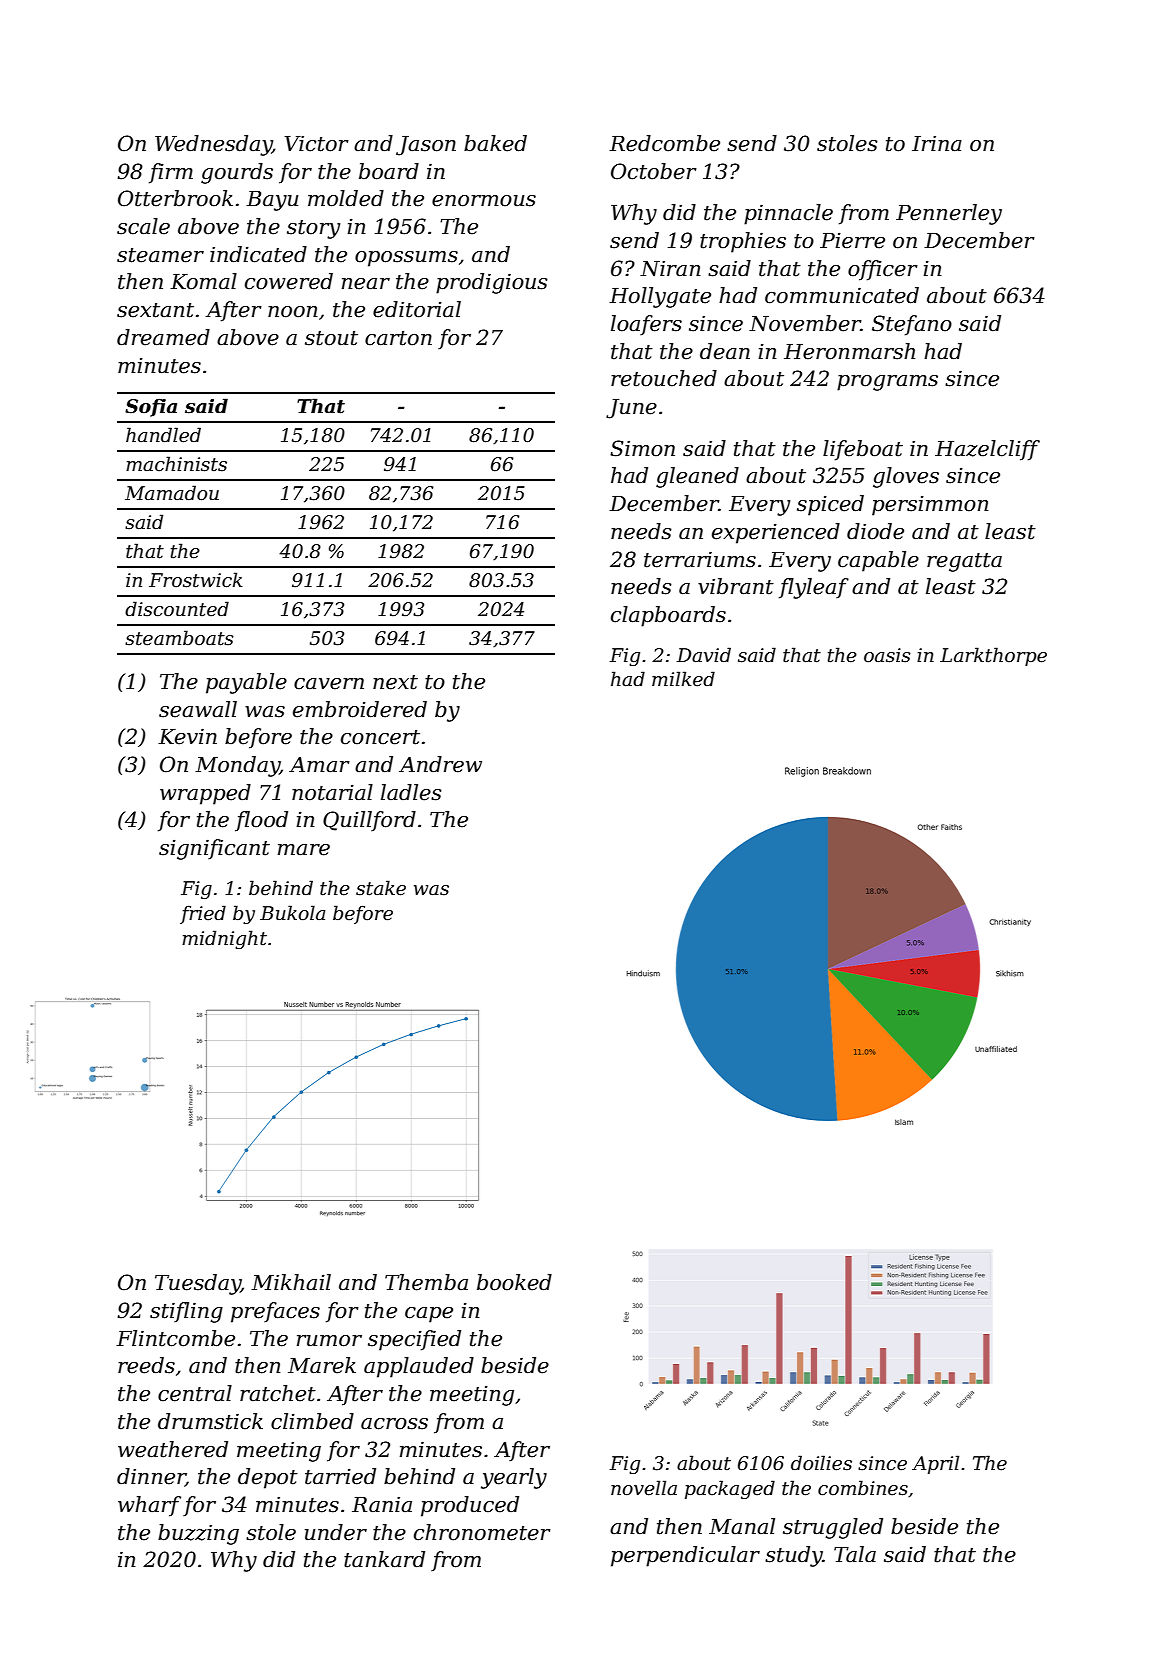 This screenshot has width=1165, height=1654. Describe the element at coordinates (887, 383) in the screenshot. I see `programs` at that location.
